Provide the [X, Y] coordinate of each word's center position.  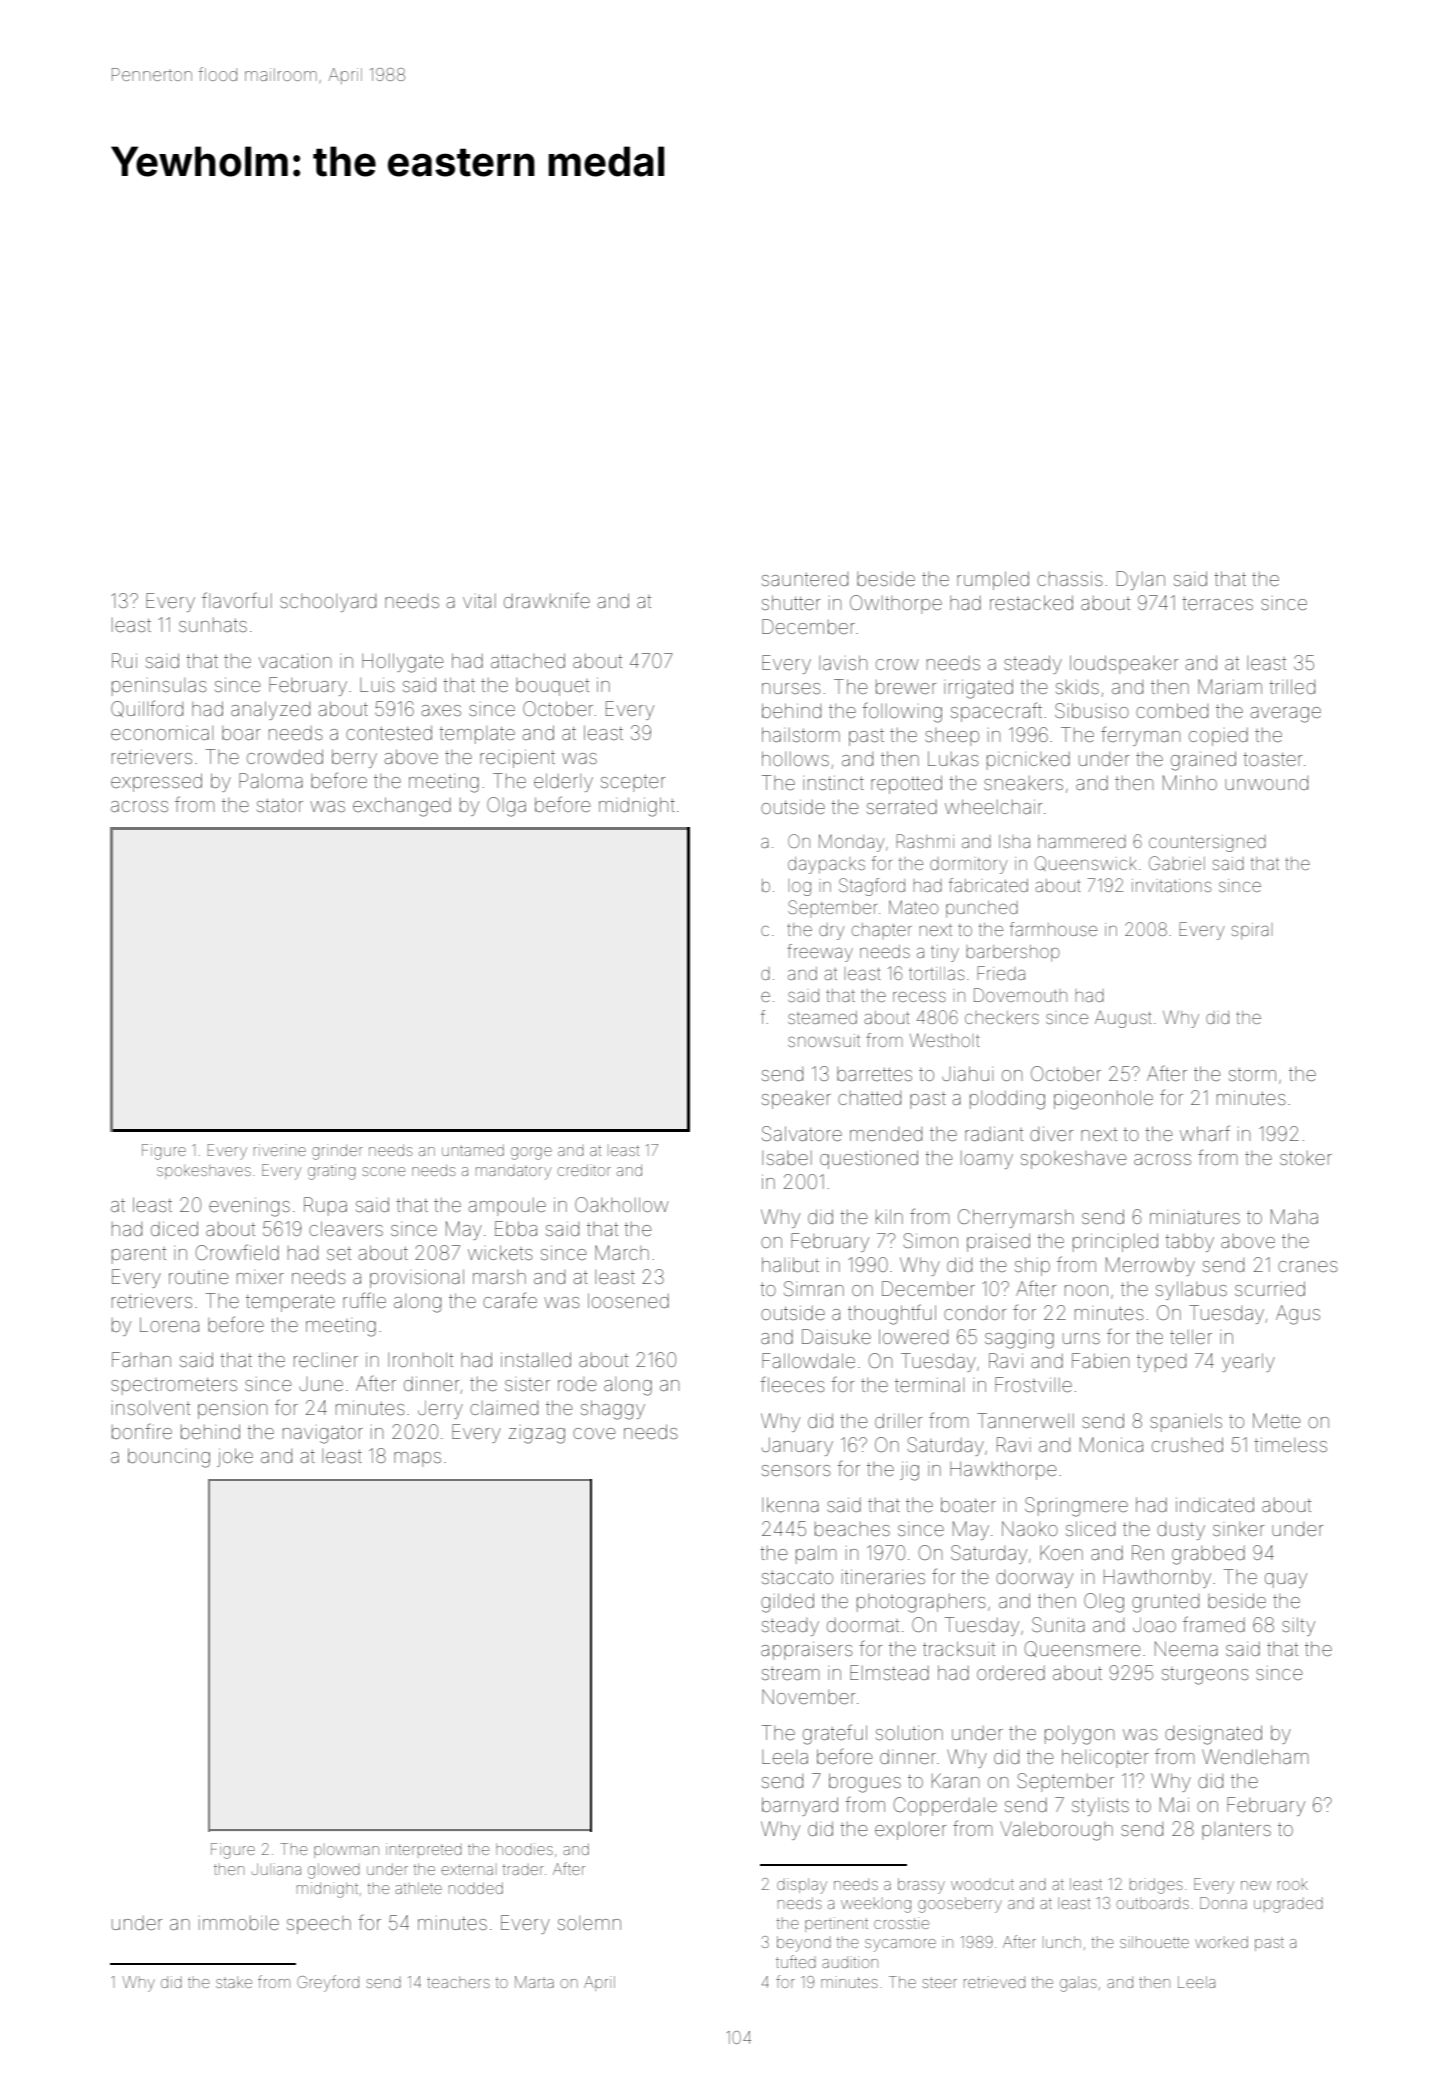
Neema [1186, 1648]
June [321, 1384]
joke [235, 1457]
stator [280, 805]
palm [816, 1554]
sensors [796, 1470]
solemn [589, 1923]
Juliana [276, 1869]
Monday [852, 843]
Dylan [1141, 580]
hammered [1082, 841]
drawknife [547, 600]
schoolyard [328, 603]
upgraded [1288, 1905]
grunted [1165, 1603]
